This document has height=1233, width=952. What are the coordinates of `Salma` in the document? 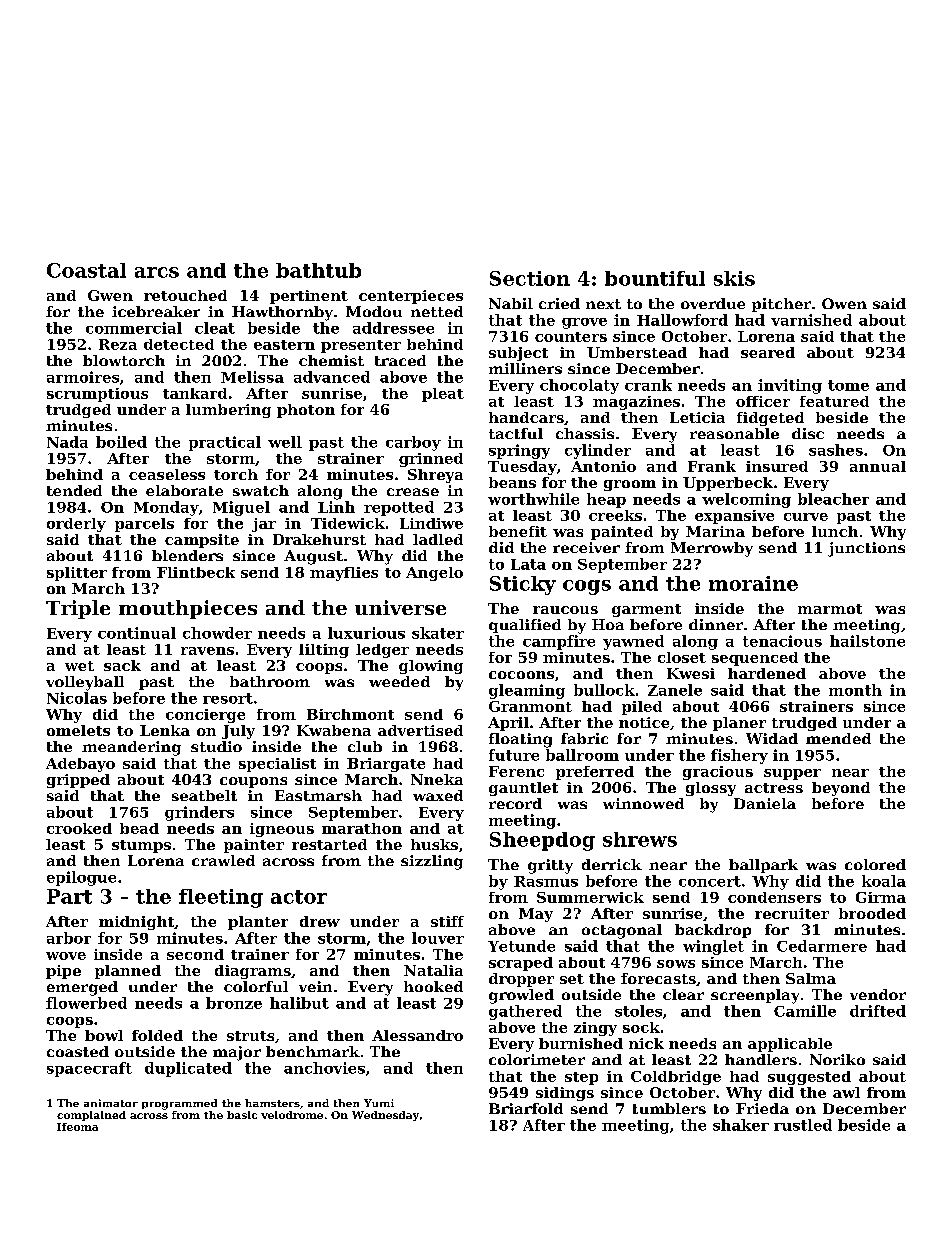 It's located at (811, 978).
